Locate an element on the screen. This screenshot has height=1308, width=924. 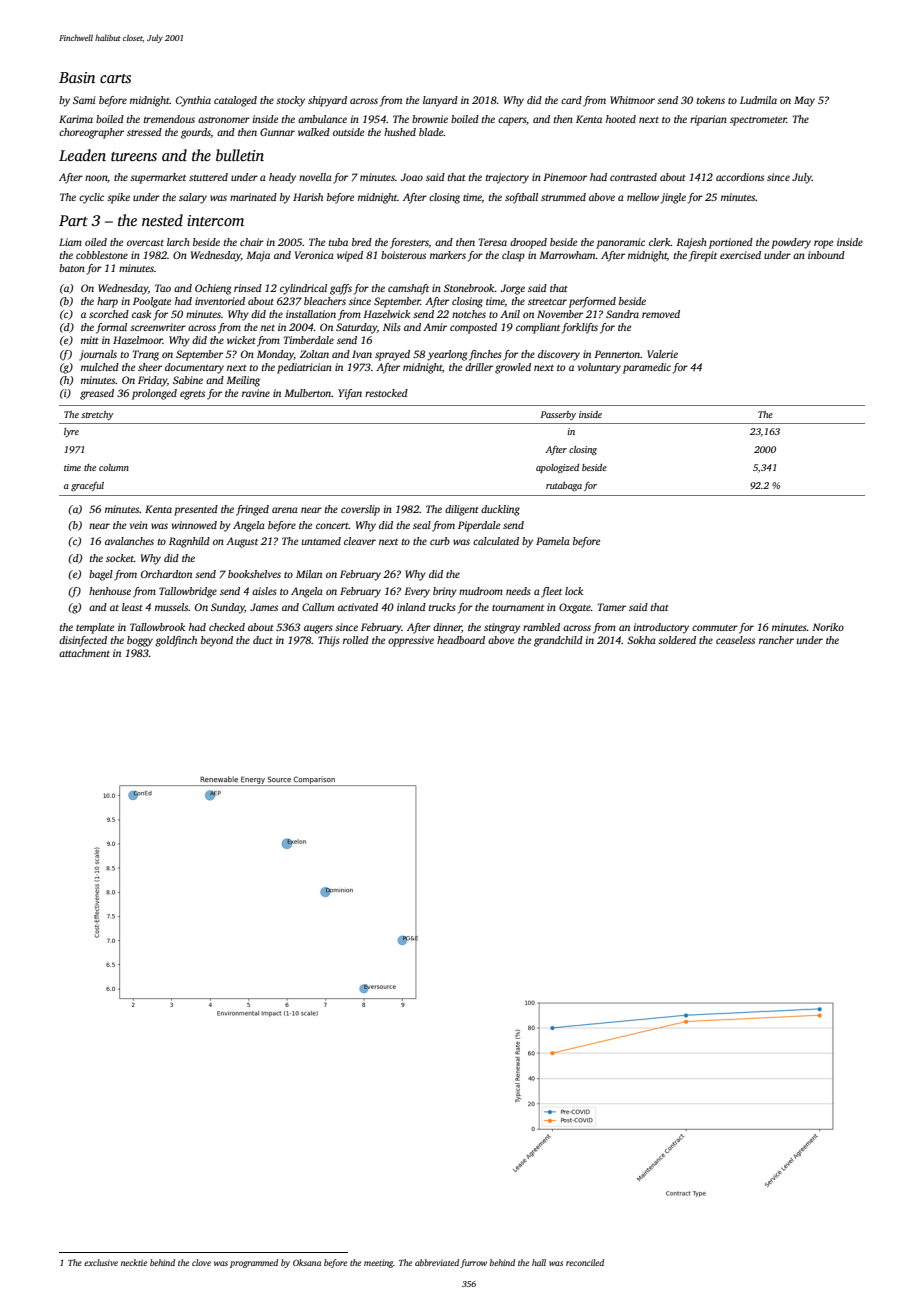
Whitmoor is located at coordinates (632, 100).
